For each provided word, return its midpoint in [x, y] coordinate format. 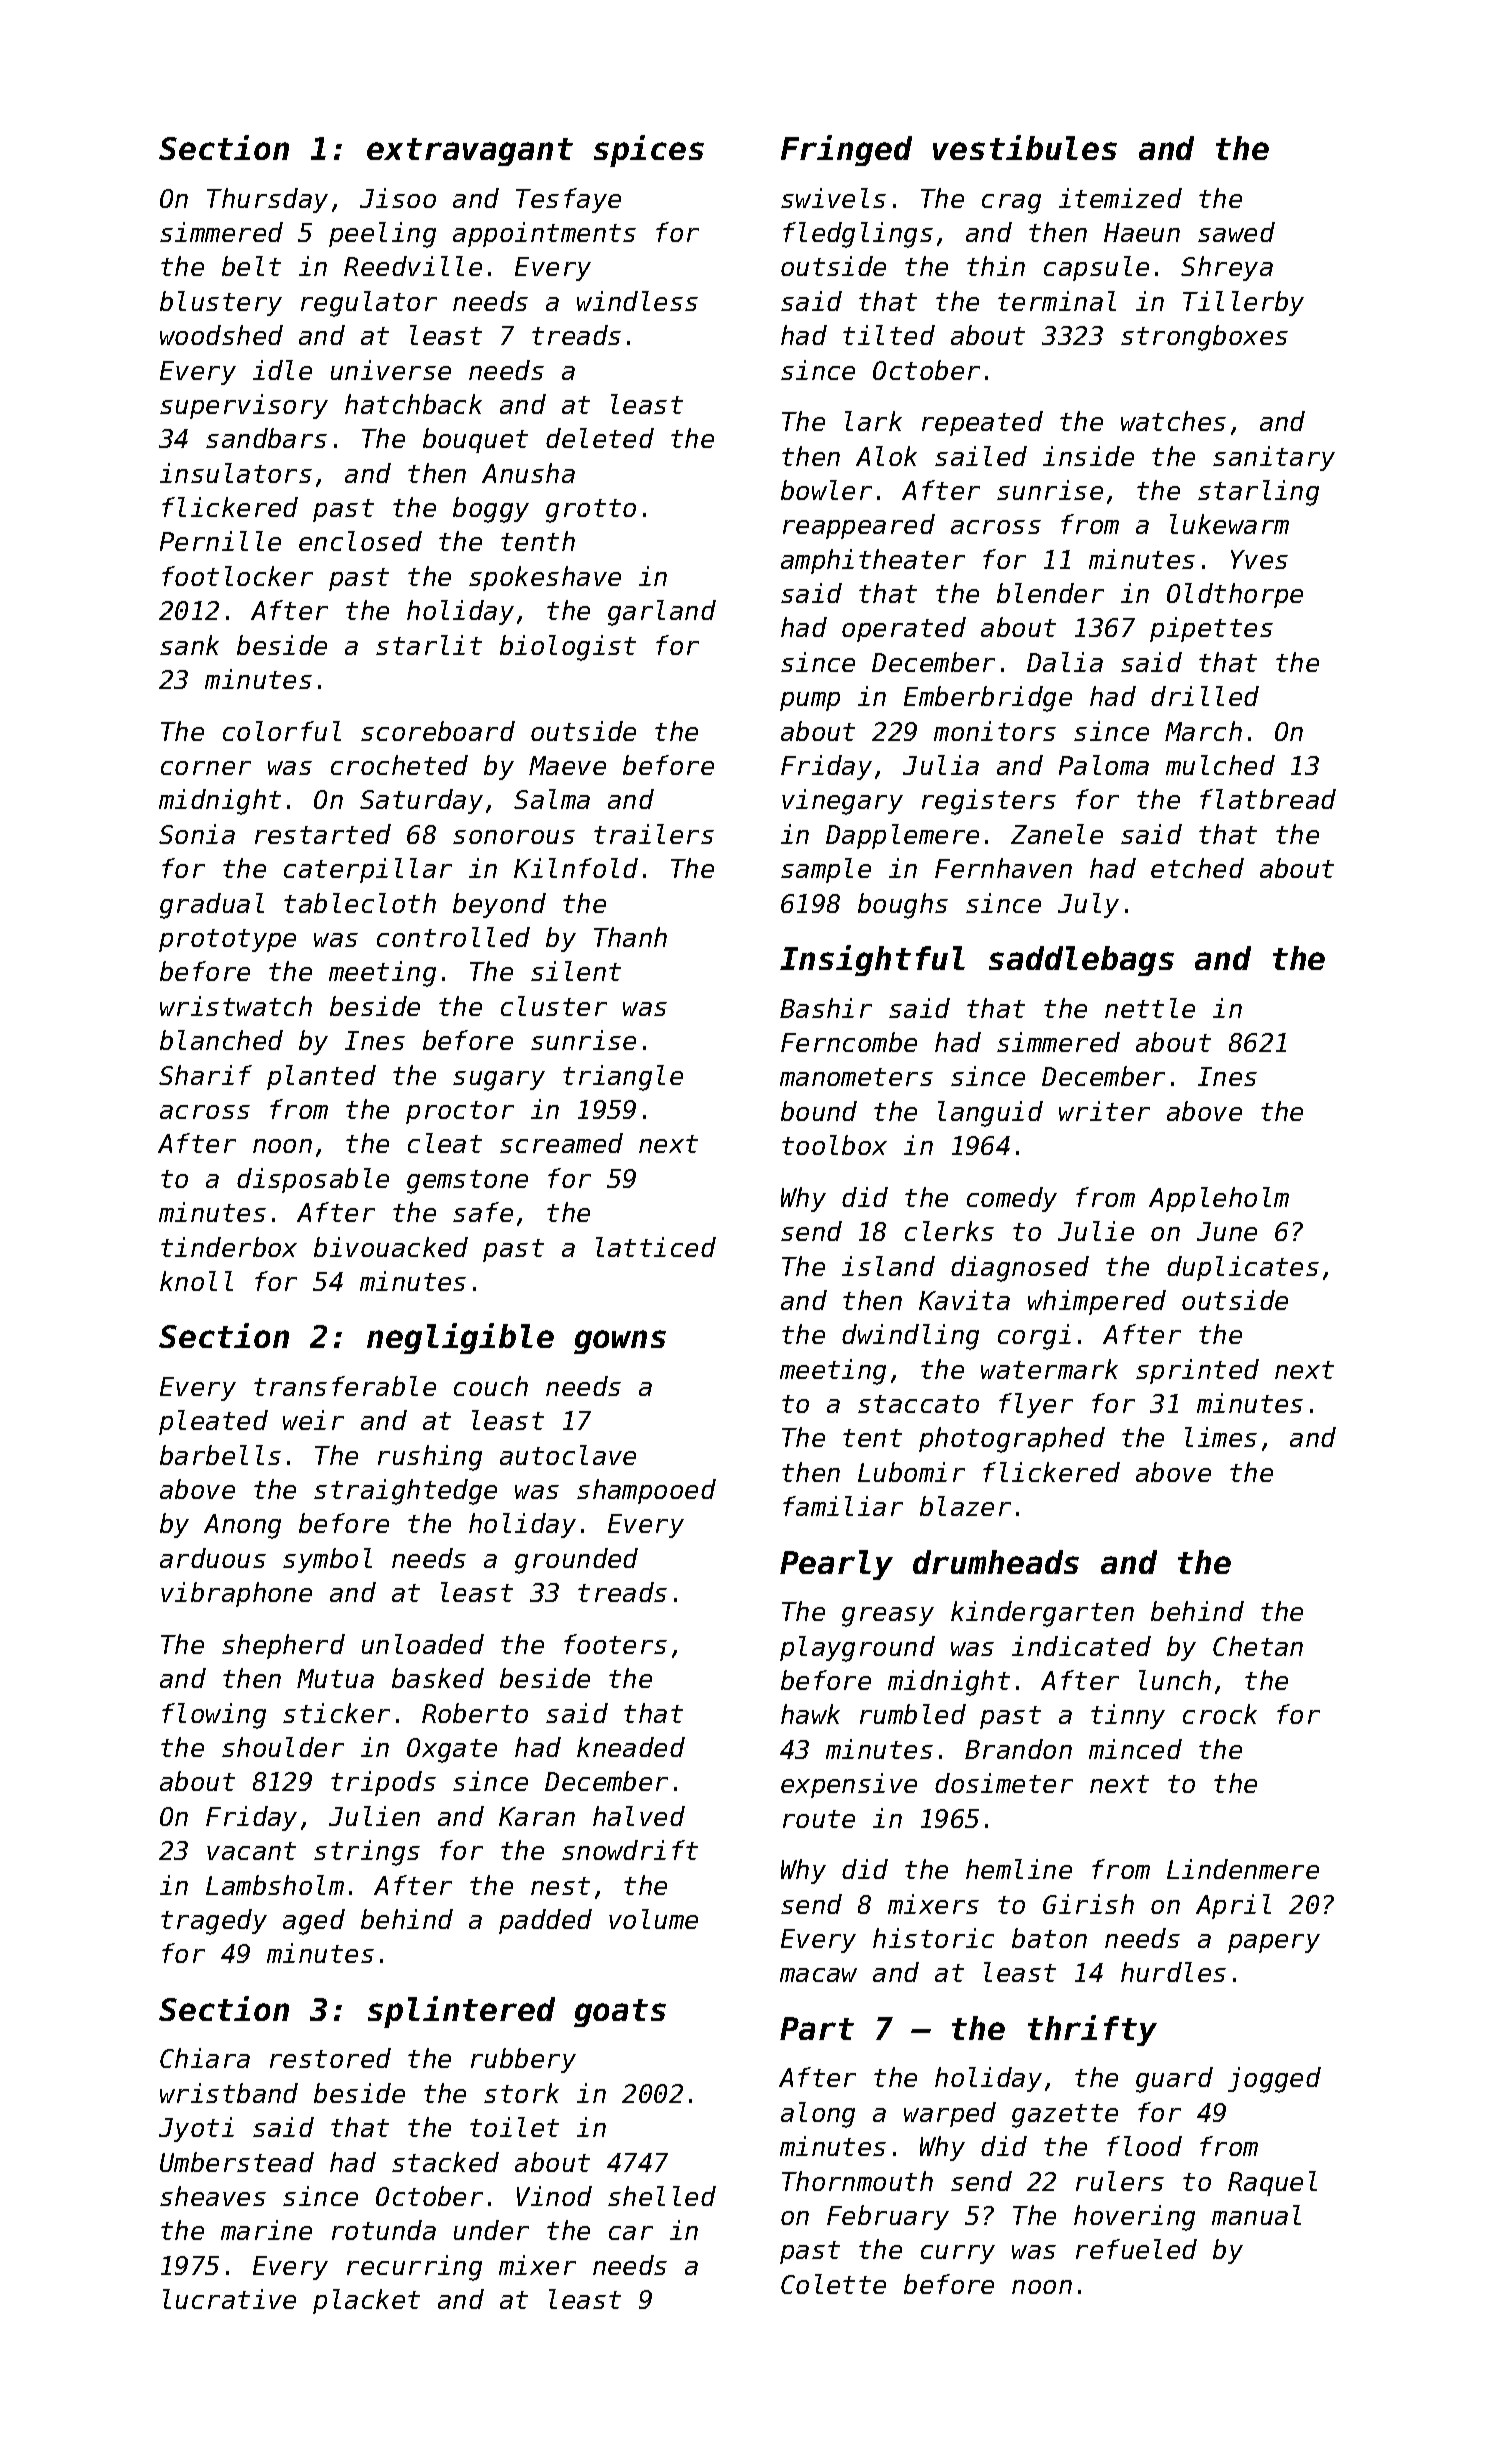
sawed [1236, 232]
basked [438, 1678]
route [819, 1819]
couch [491, 1386]
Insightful [872, 960]
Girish [1088, 1904]
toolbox [834, 1145]
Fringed [846, 150]
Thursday [267, 200]
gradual [212, 906]
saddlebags [1081, 961]
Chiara [205, 2058]
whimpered [1097, 1302]
